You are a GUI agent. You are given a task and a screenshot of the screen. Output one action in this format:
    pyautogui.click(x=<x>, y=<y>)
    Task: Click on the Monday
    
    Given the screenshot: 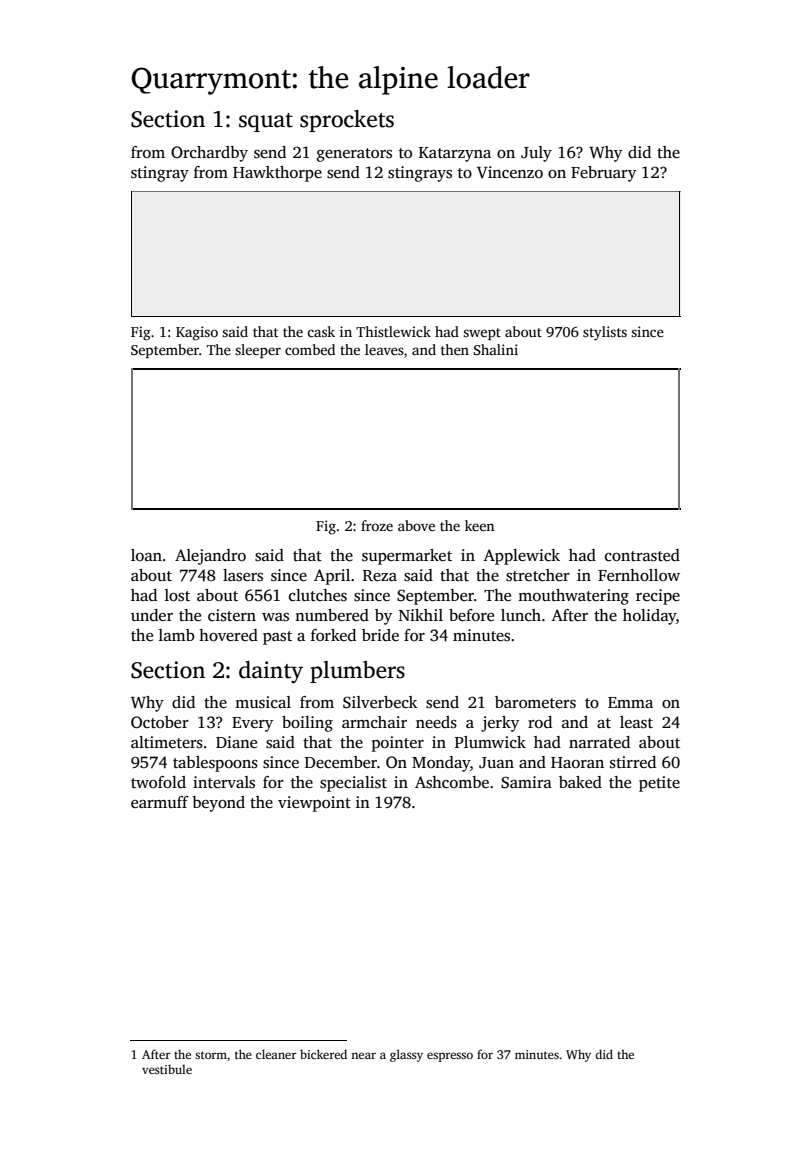 What is the action you would take?
    pyautogui.click(x=441, y=764)
